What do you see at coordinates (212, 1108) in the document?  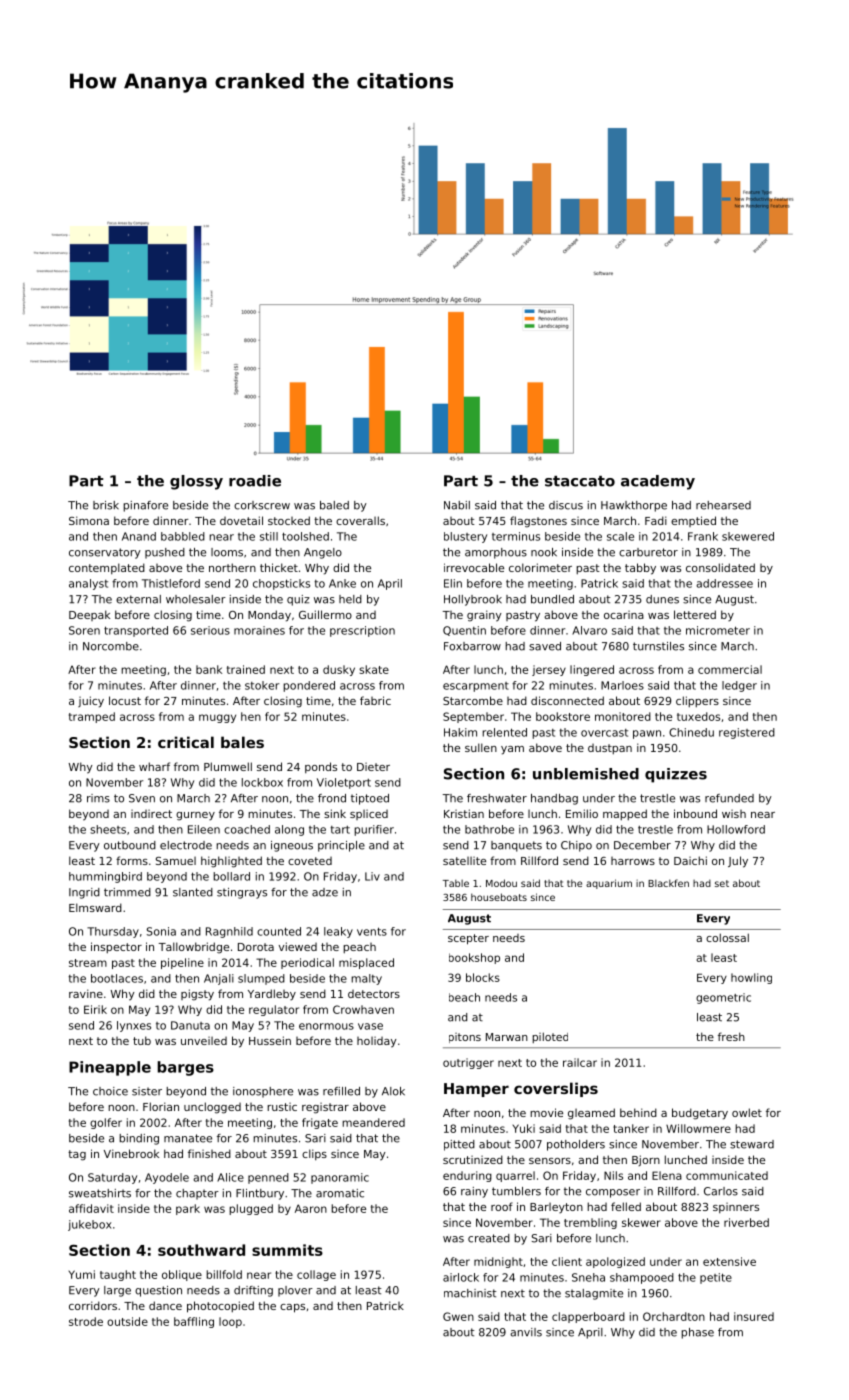 I see `unclogged` at bounding box center [212, 1108].
